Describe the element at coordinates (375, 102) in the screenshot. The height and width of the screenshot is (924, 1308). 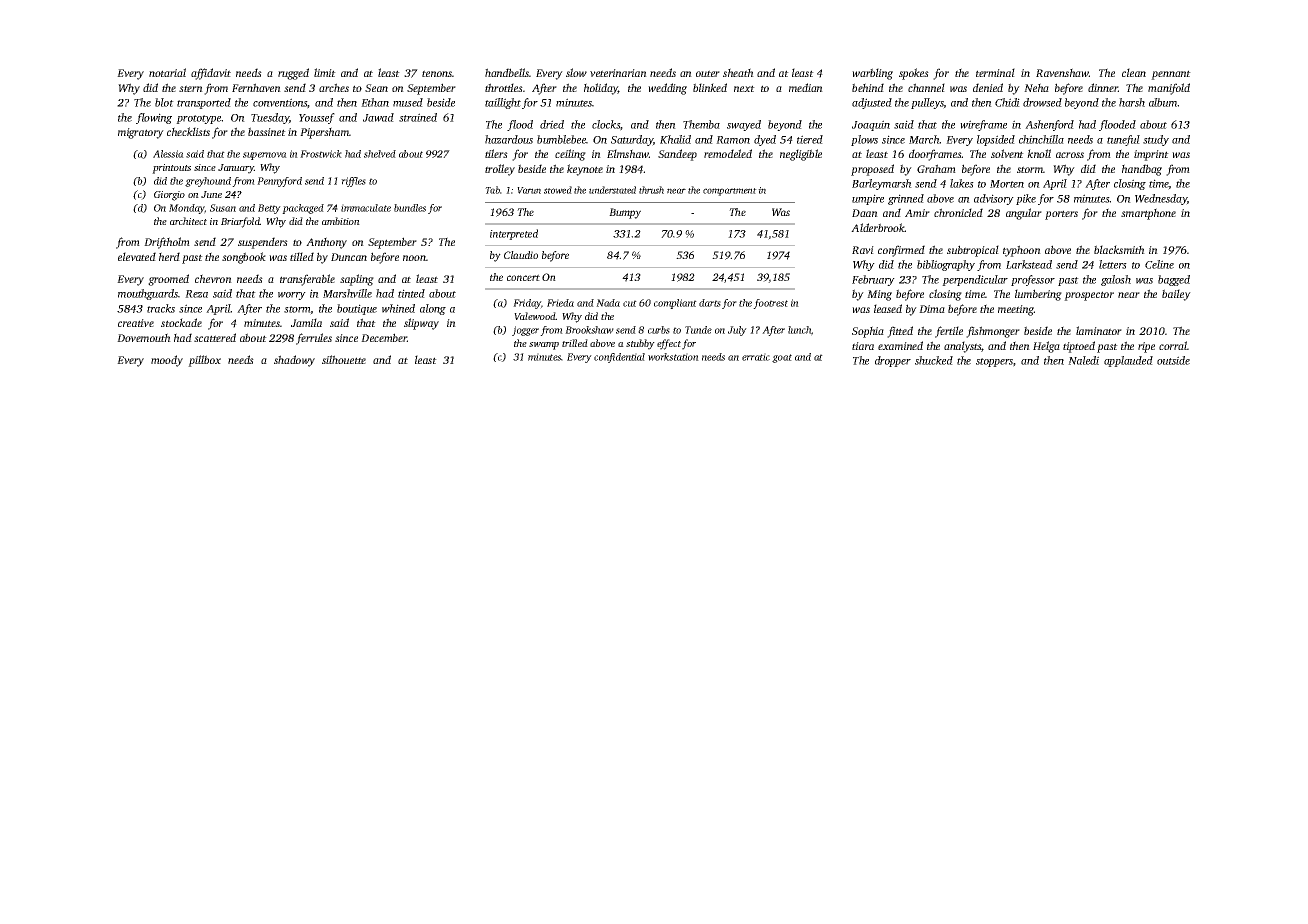
I see `Ethan` at that location.
